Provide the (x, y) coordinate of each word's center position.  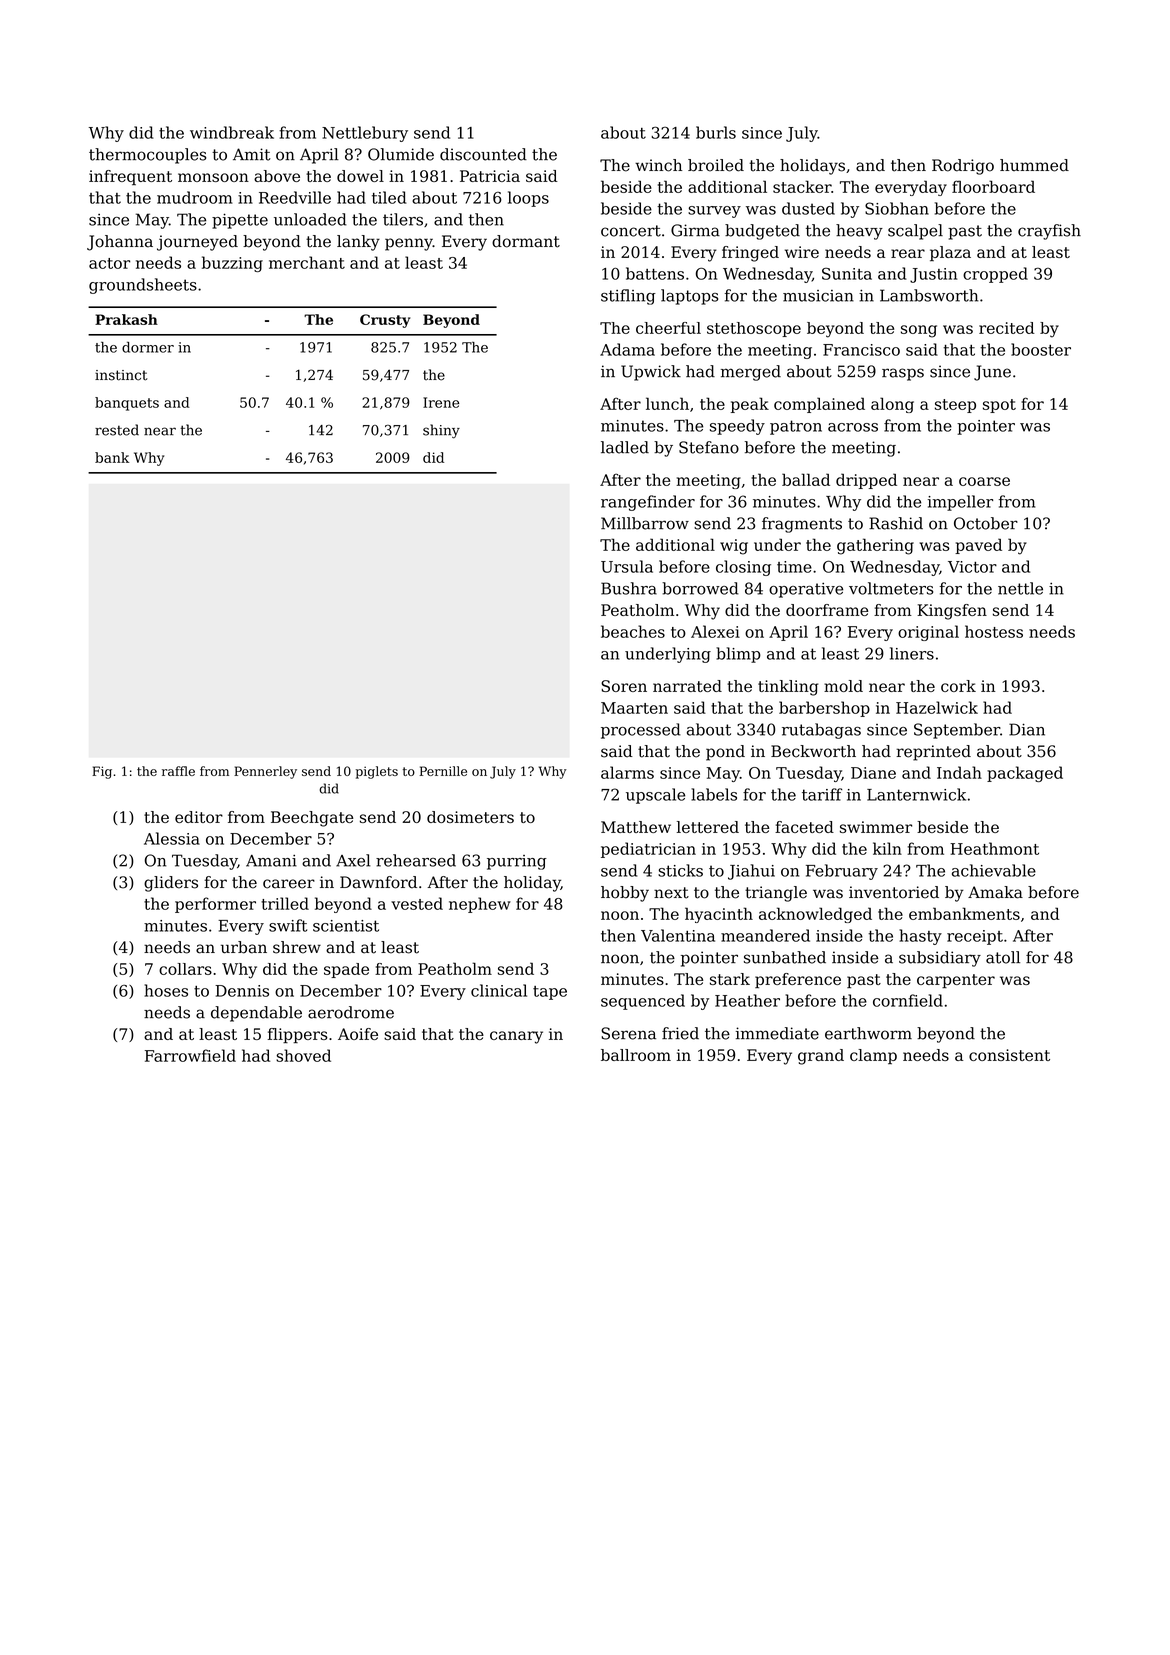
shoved (303, 1055)
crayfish (1049, 232)
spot (999, 406)
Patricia (490, 176)
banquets (127, 404)
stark (730, 979)
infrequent (130, 177)
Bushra (629, 588)
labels (714, 794)
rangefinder (648, 503)
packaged (1025, 774)
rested (117, 430)
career (289, 884)
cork (958, 686)
